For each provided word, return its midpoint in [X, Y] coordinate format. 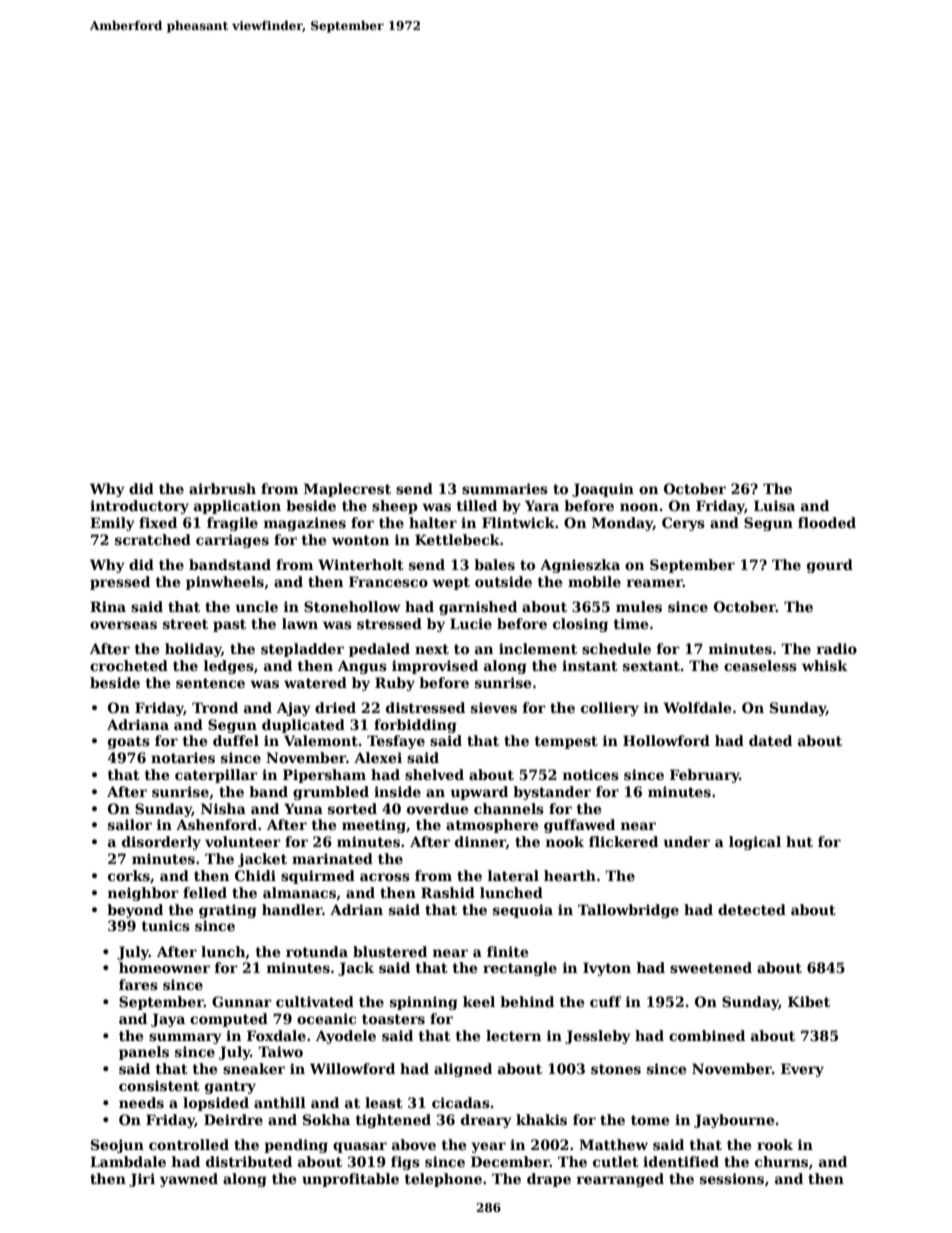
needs [141, 1102]
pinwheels [225, 583]
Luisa [774, 505]
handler [292, 909]
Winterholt [361, 564]
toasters [393, 1019]
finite [507, 951]
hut [799, 841]
